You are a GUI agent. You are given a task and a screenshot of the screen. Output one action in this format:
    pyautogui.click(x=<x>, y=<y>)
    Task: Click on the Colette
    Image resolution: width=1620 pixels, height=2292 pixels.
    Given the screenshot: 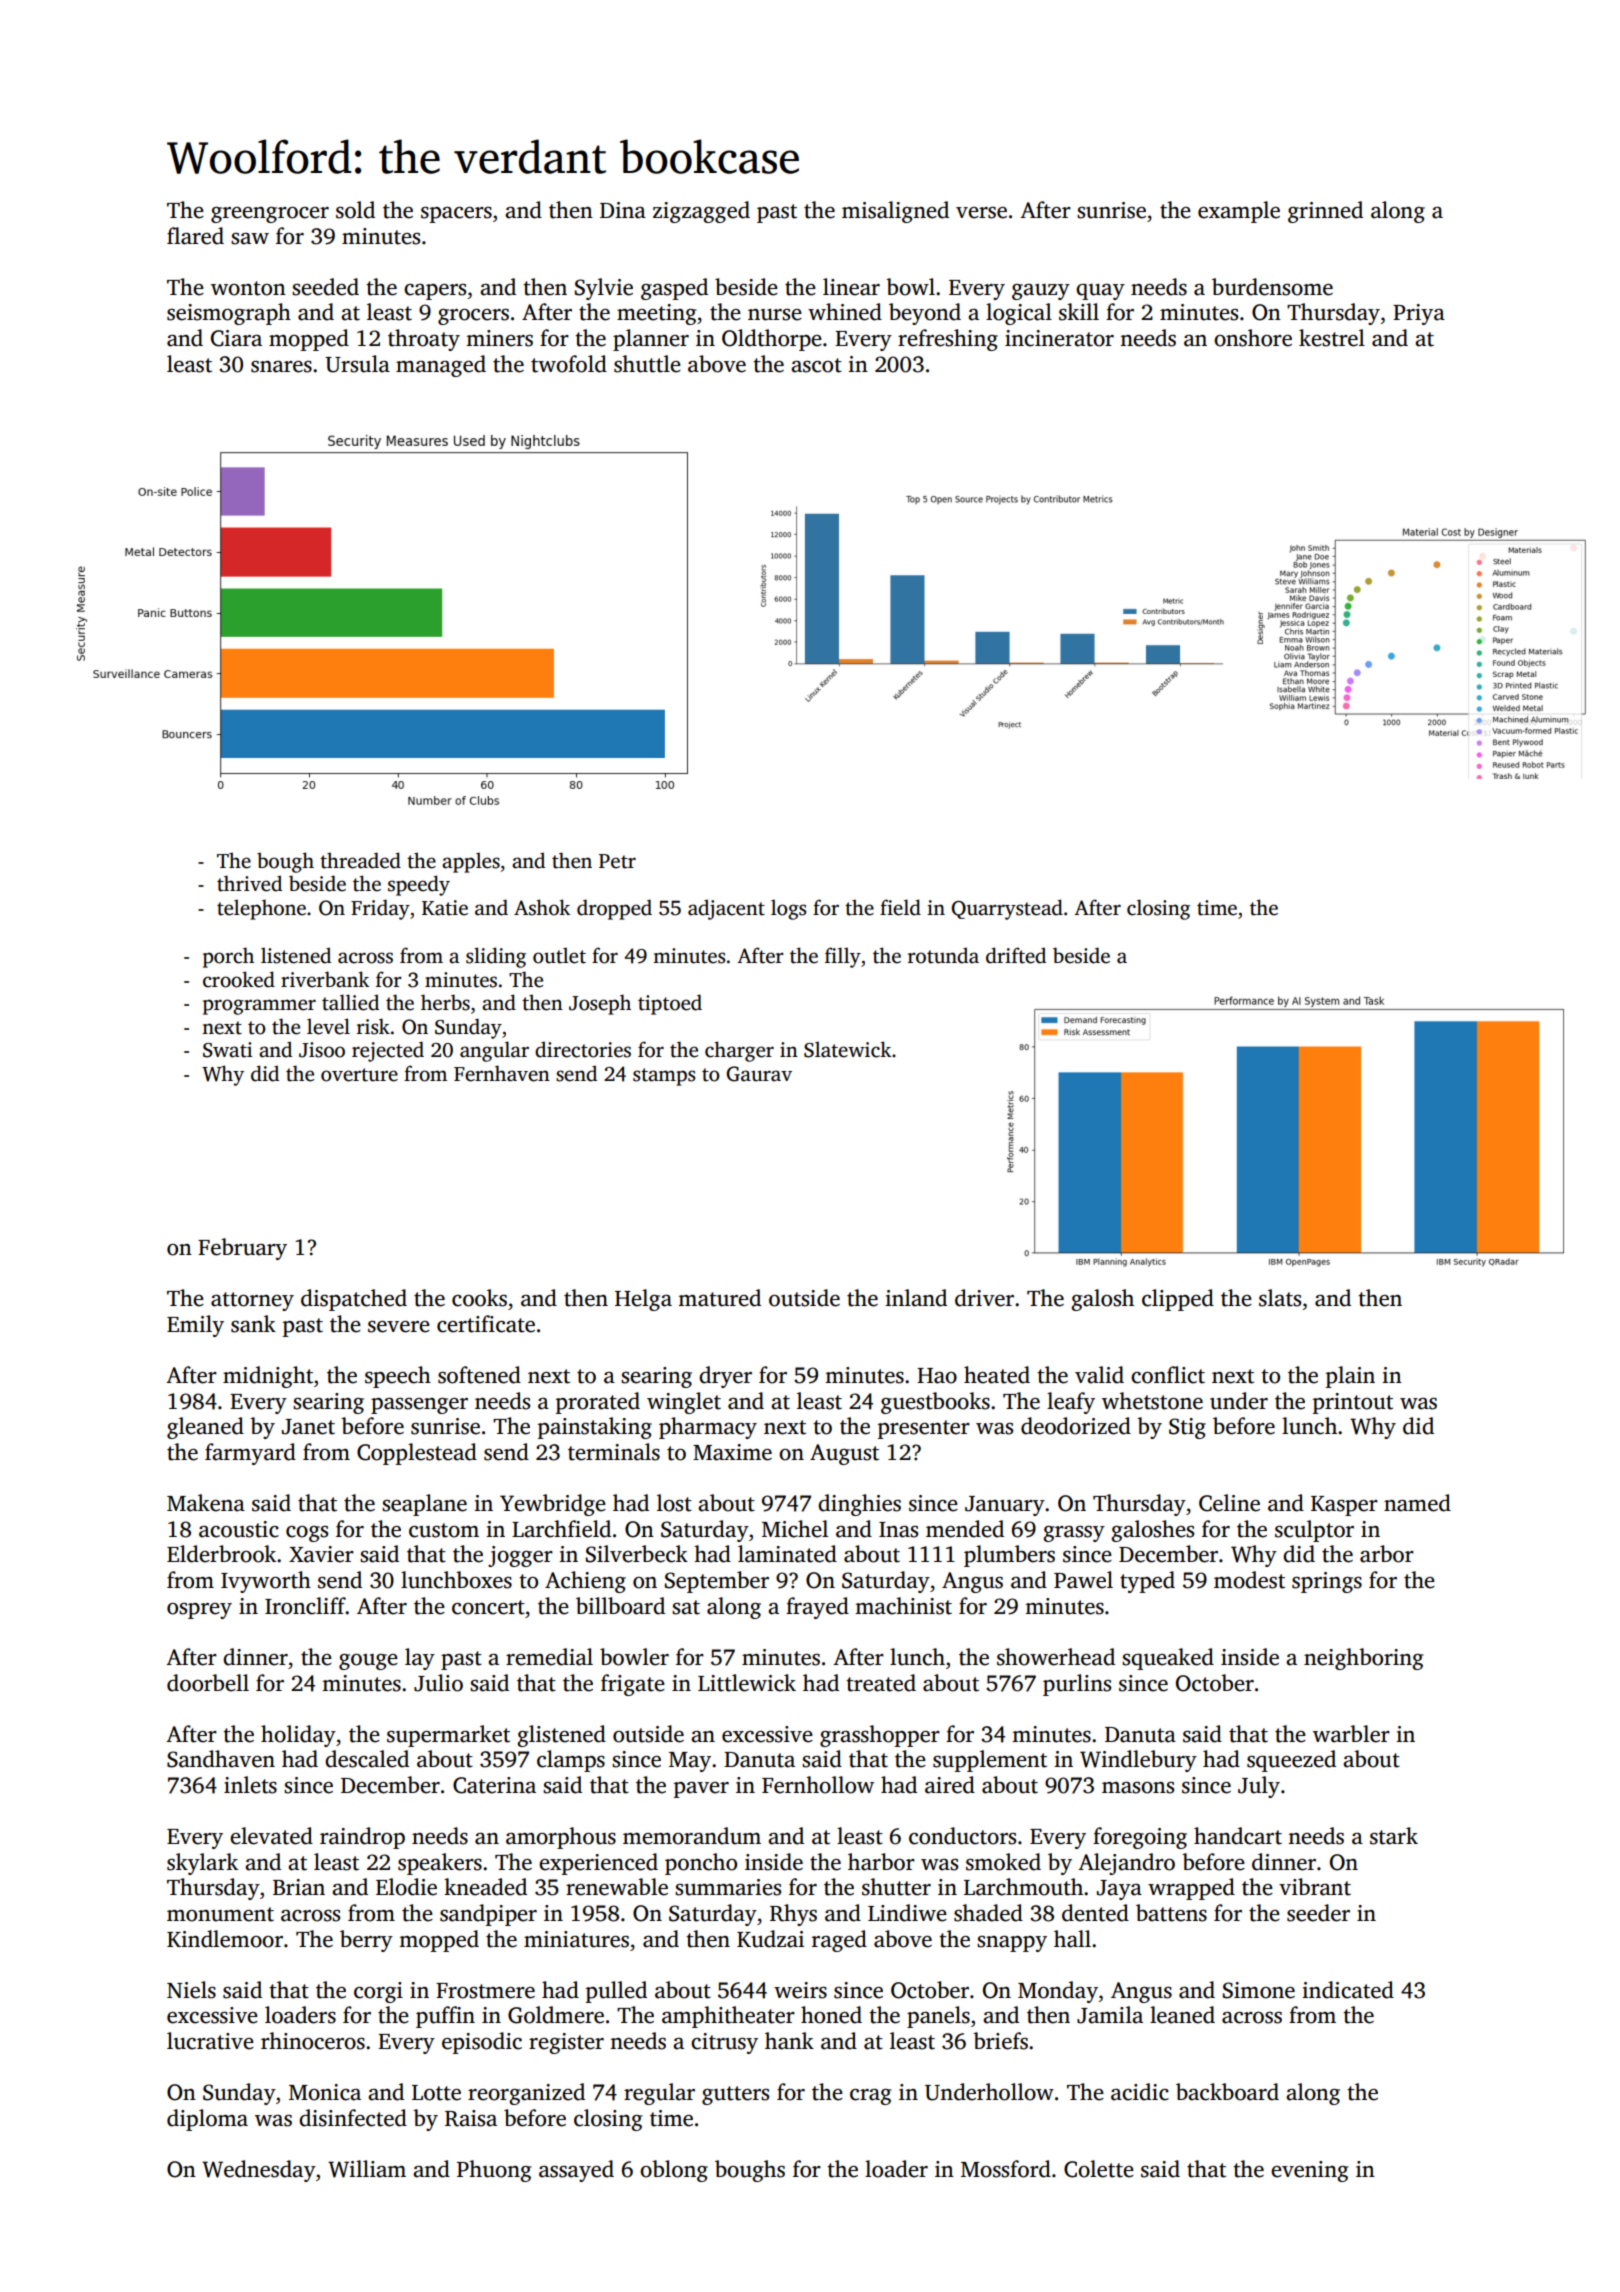 What is the action you would take?
    pyautogui.click(x=1099, y=2169)
